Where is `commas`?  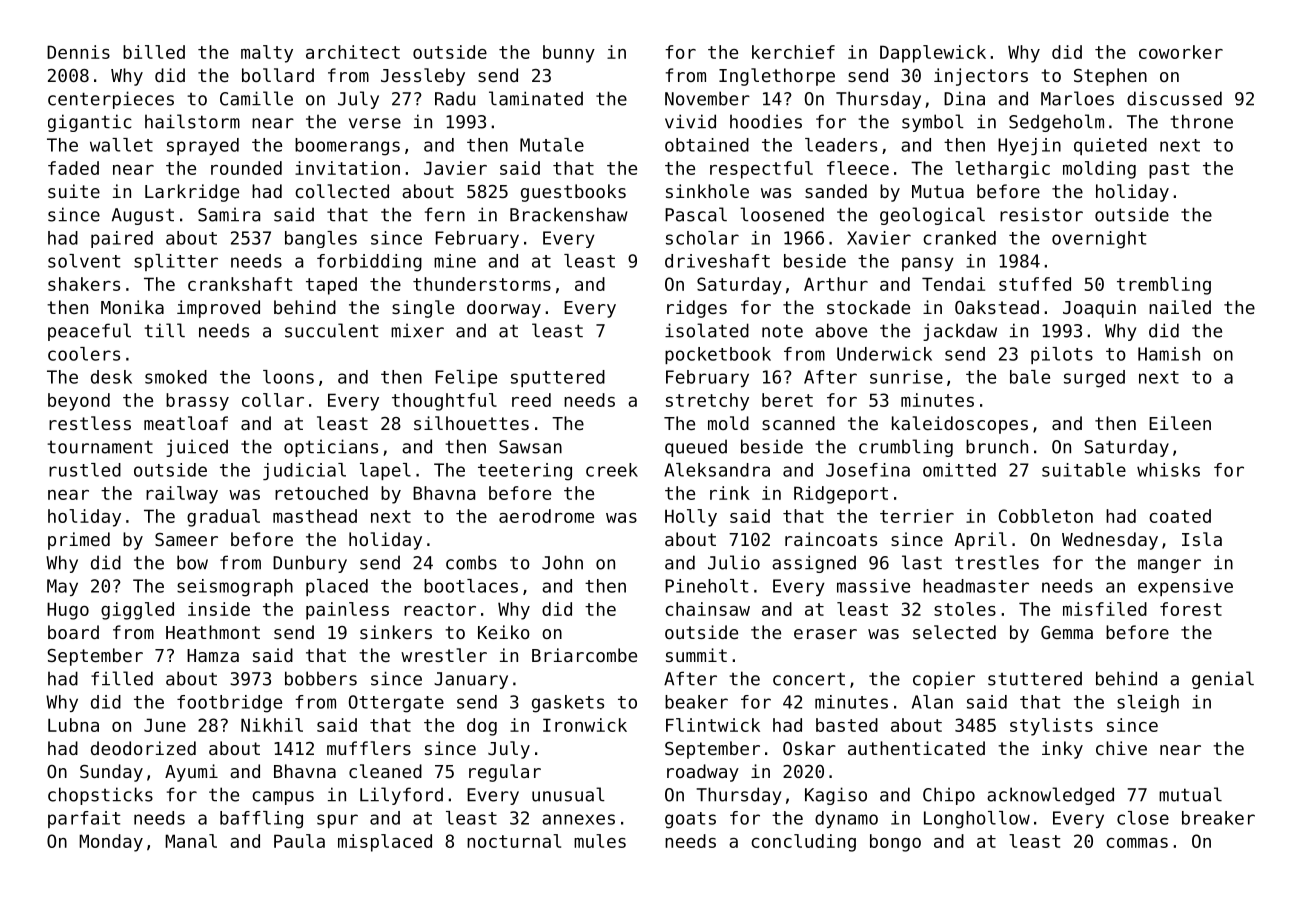 commas is located at coordinates (1137, 843).
